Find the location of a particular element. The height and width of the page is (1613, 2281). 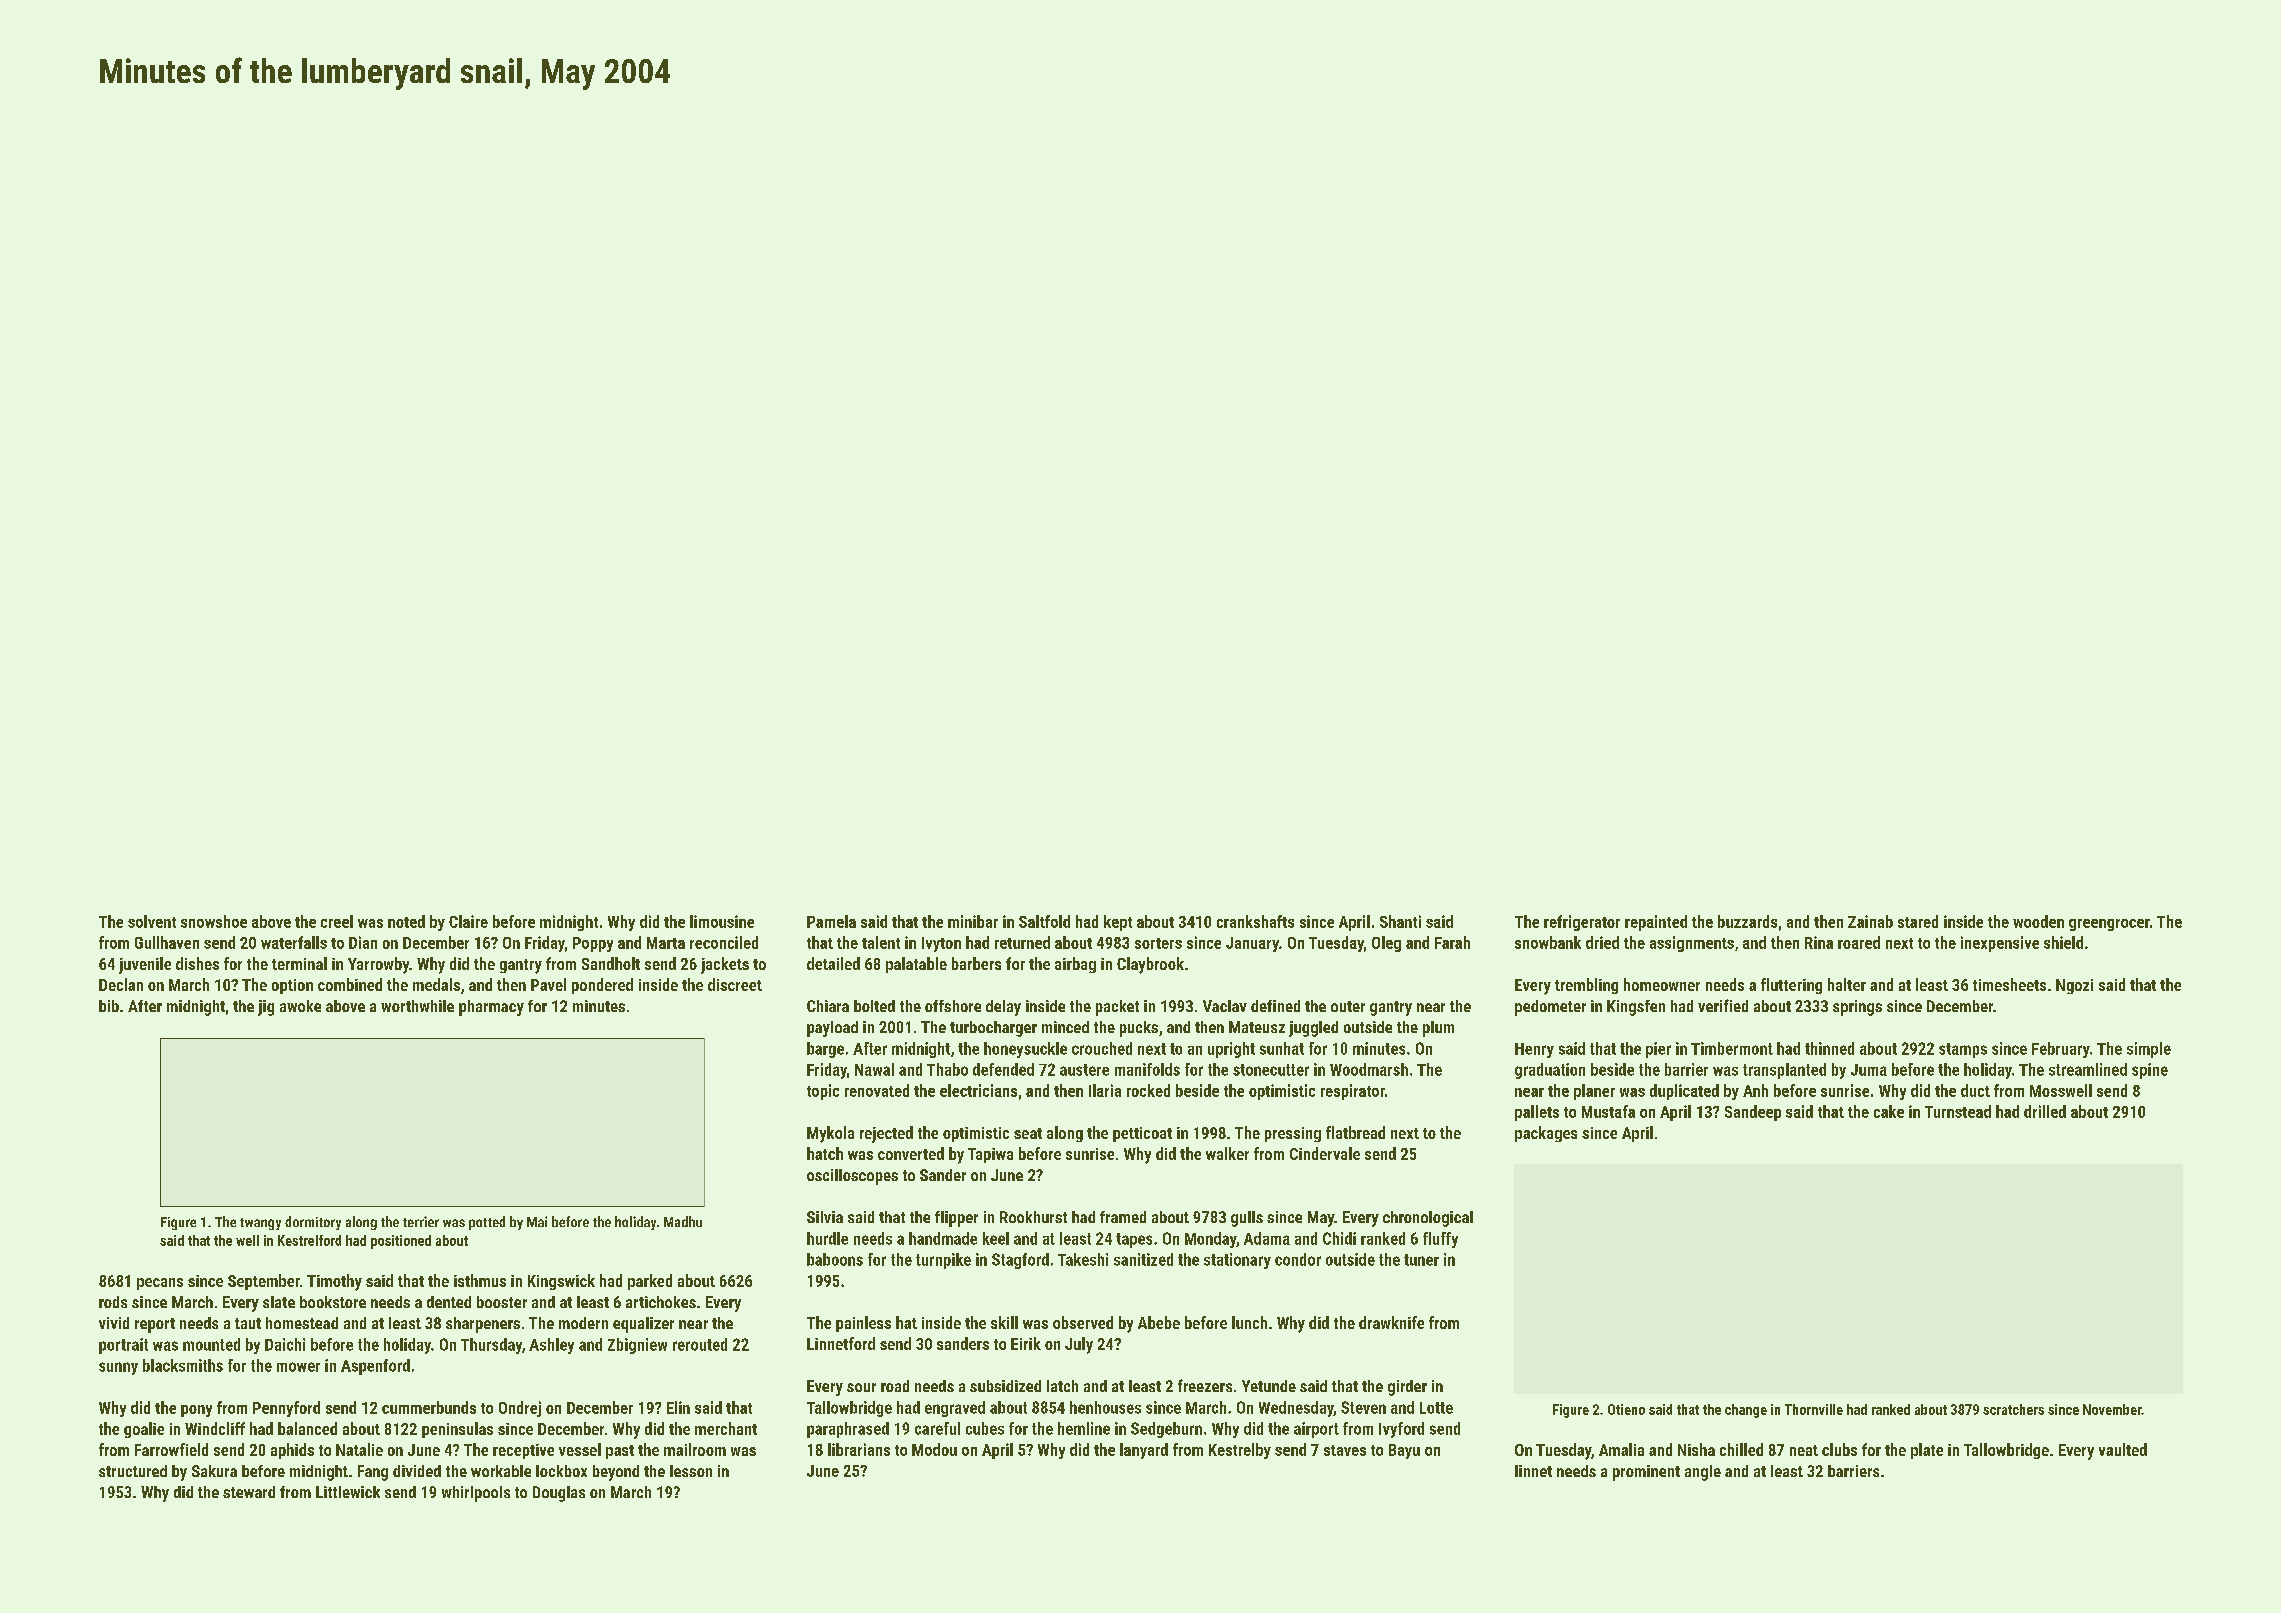

chronological is located at coordinates (1428, 1219).
